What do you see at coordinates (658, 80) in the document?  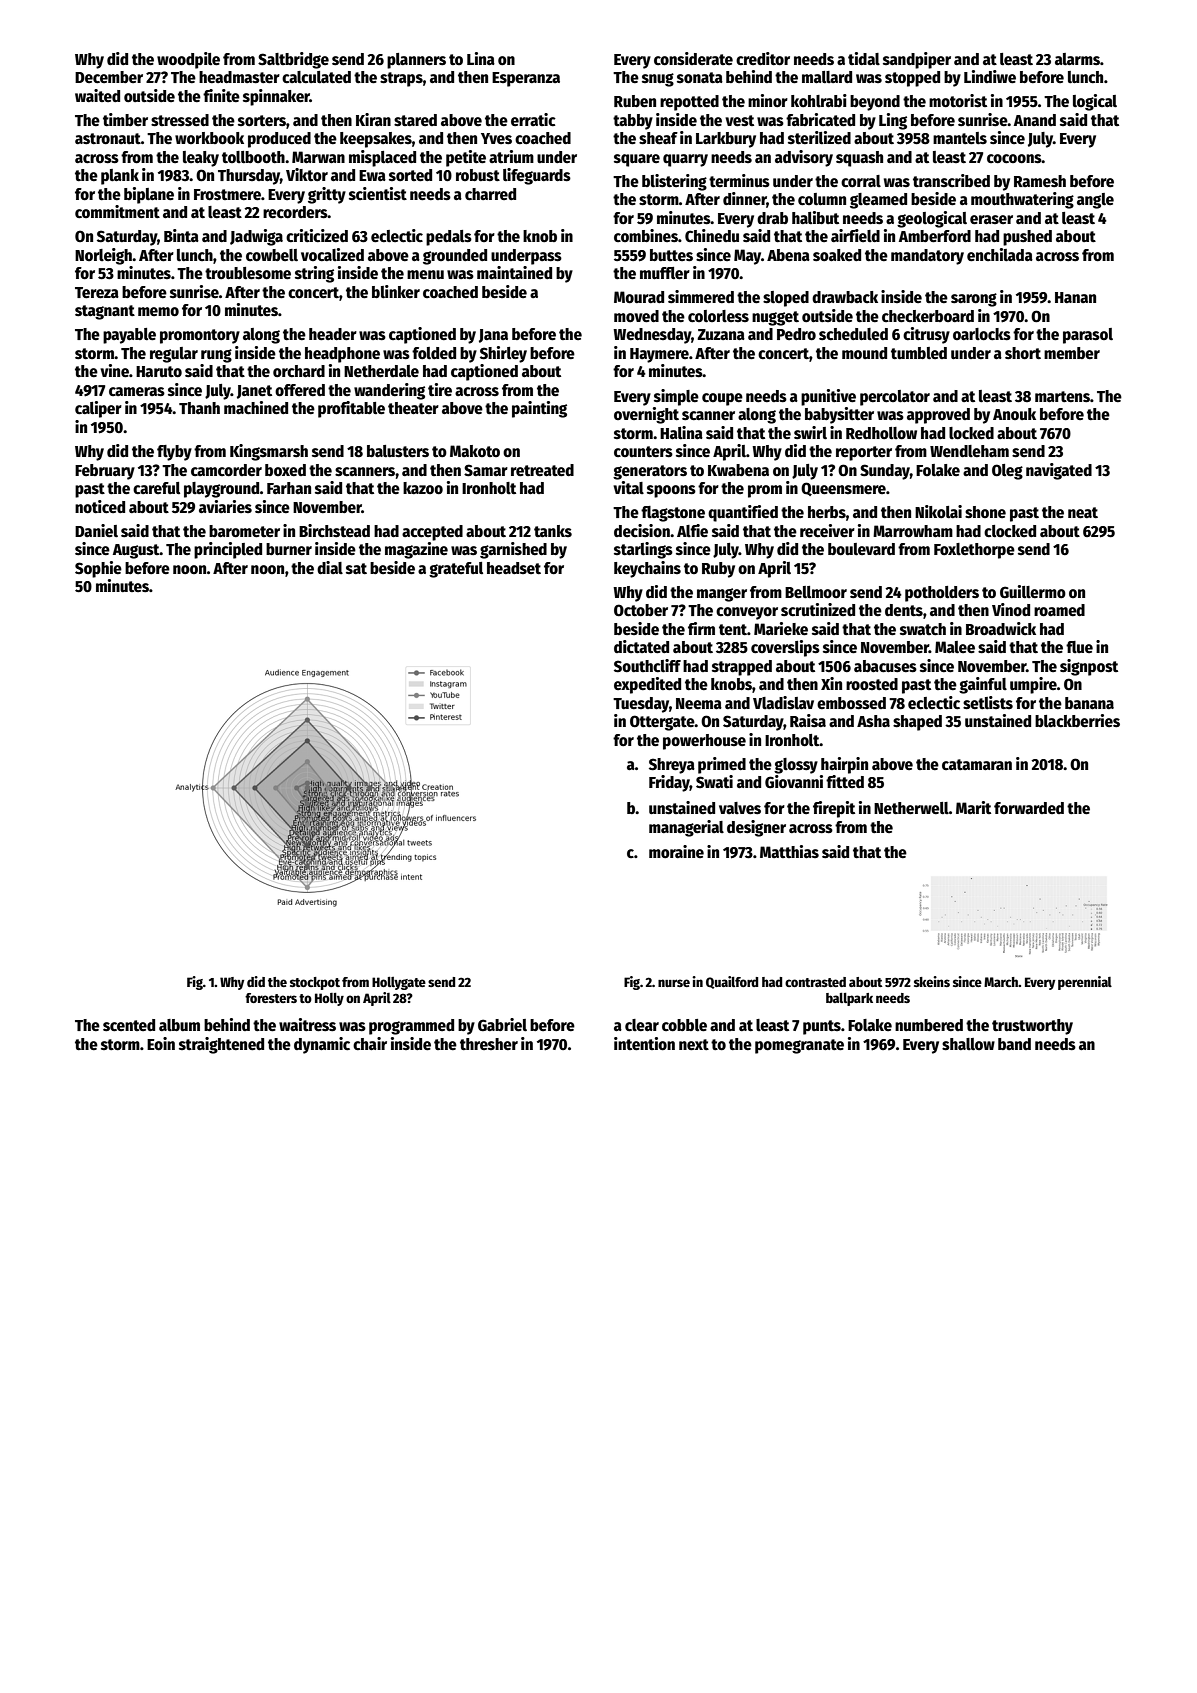 I see `snug` at bounding box center [658, 80].
